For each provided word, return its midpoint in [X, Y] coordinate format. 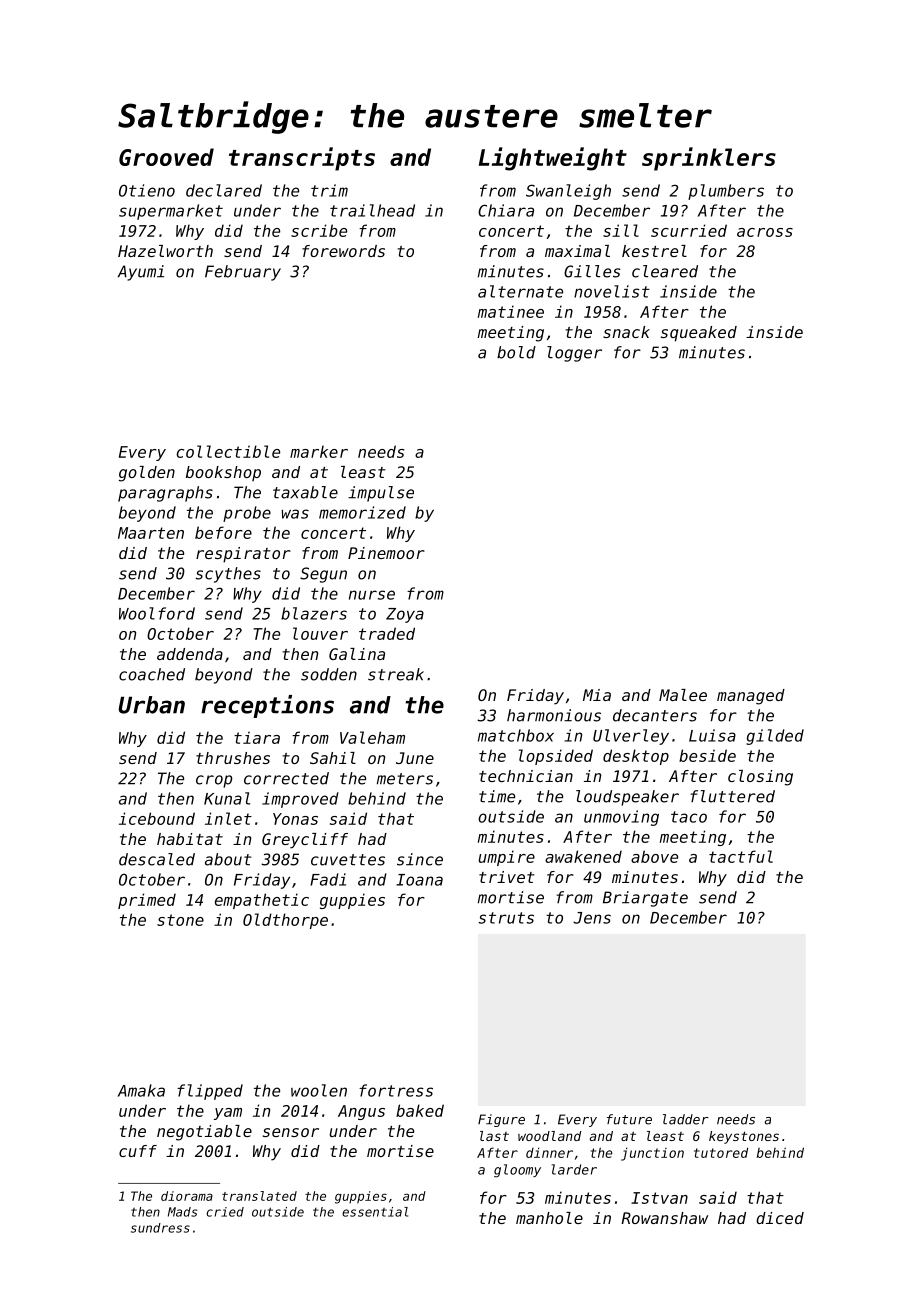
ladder [685, 1119]
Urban [152, 705]
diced [780, 1218]
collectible [228, 451]
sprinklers [709, 159]
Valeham [372, 737]
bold [516, 352]
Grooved [166, 157]
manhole [549, 1218]
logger [574, 354]
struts [506, 918]
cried [225, 1212]
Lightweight [553, 159]
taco [689, 817]
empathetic [262, 901]
